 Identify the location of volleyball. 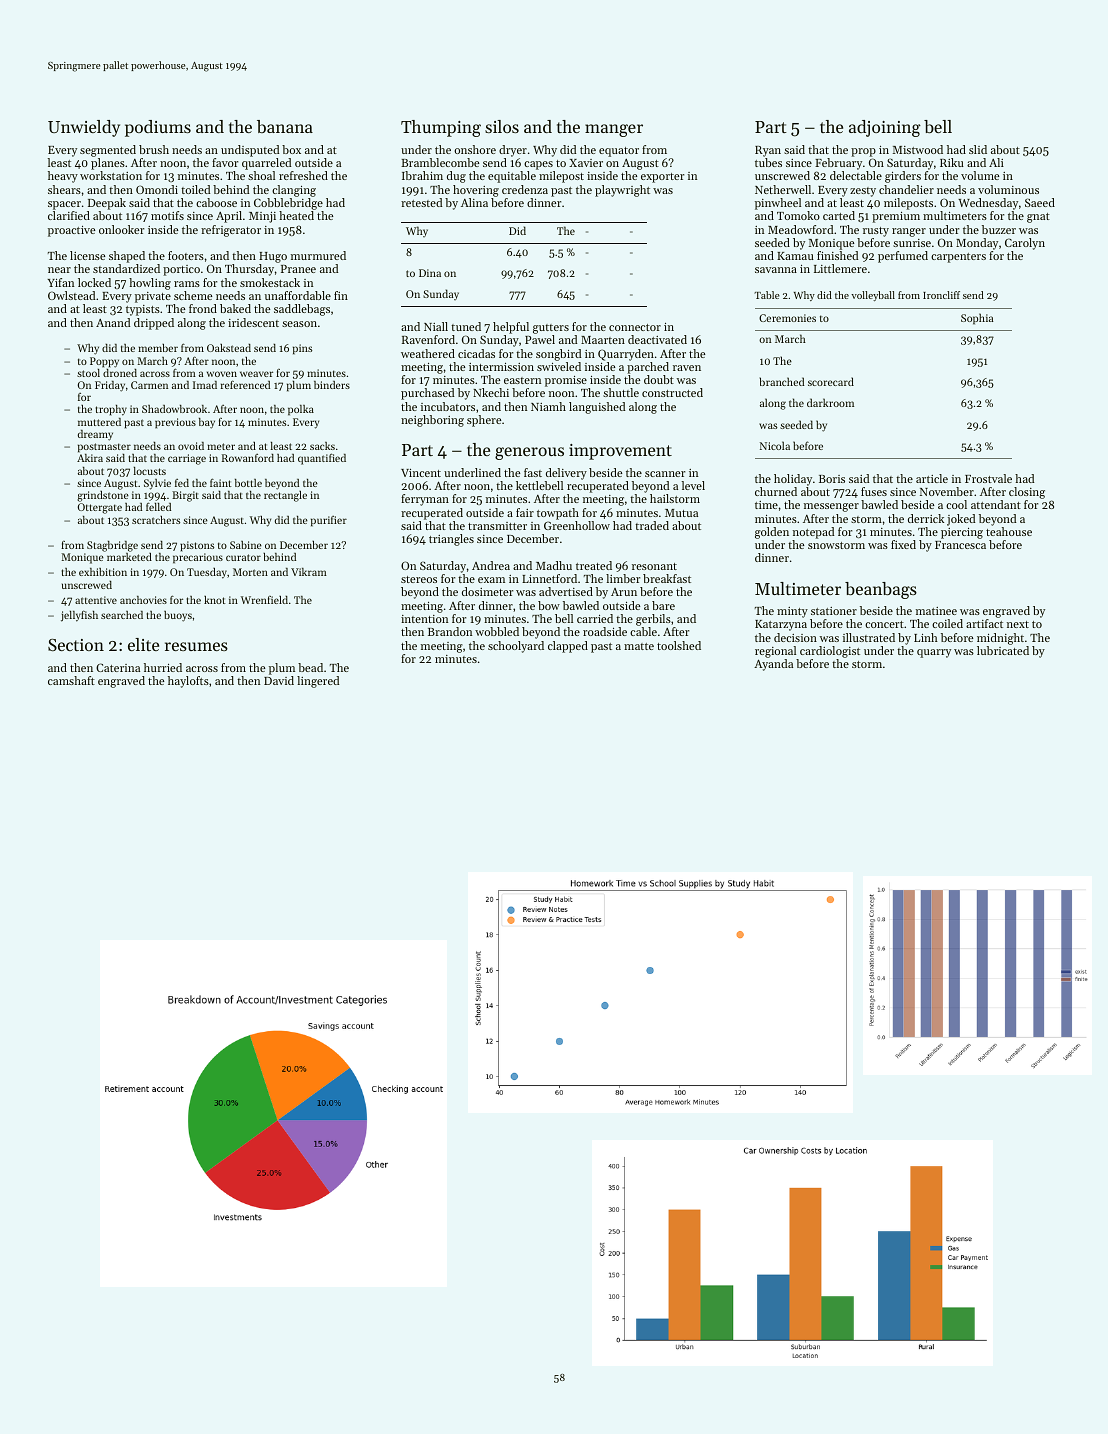
(873, 296).
